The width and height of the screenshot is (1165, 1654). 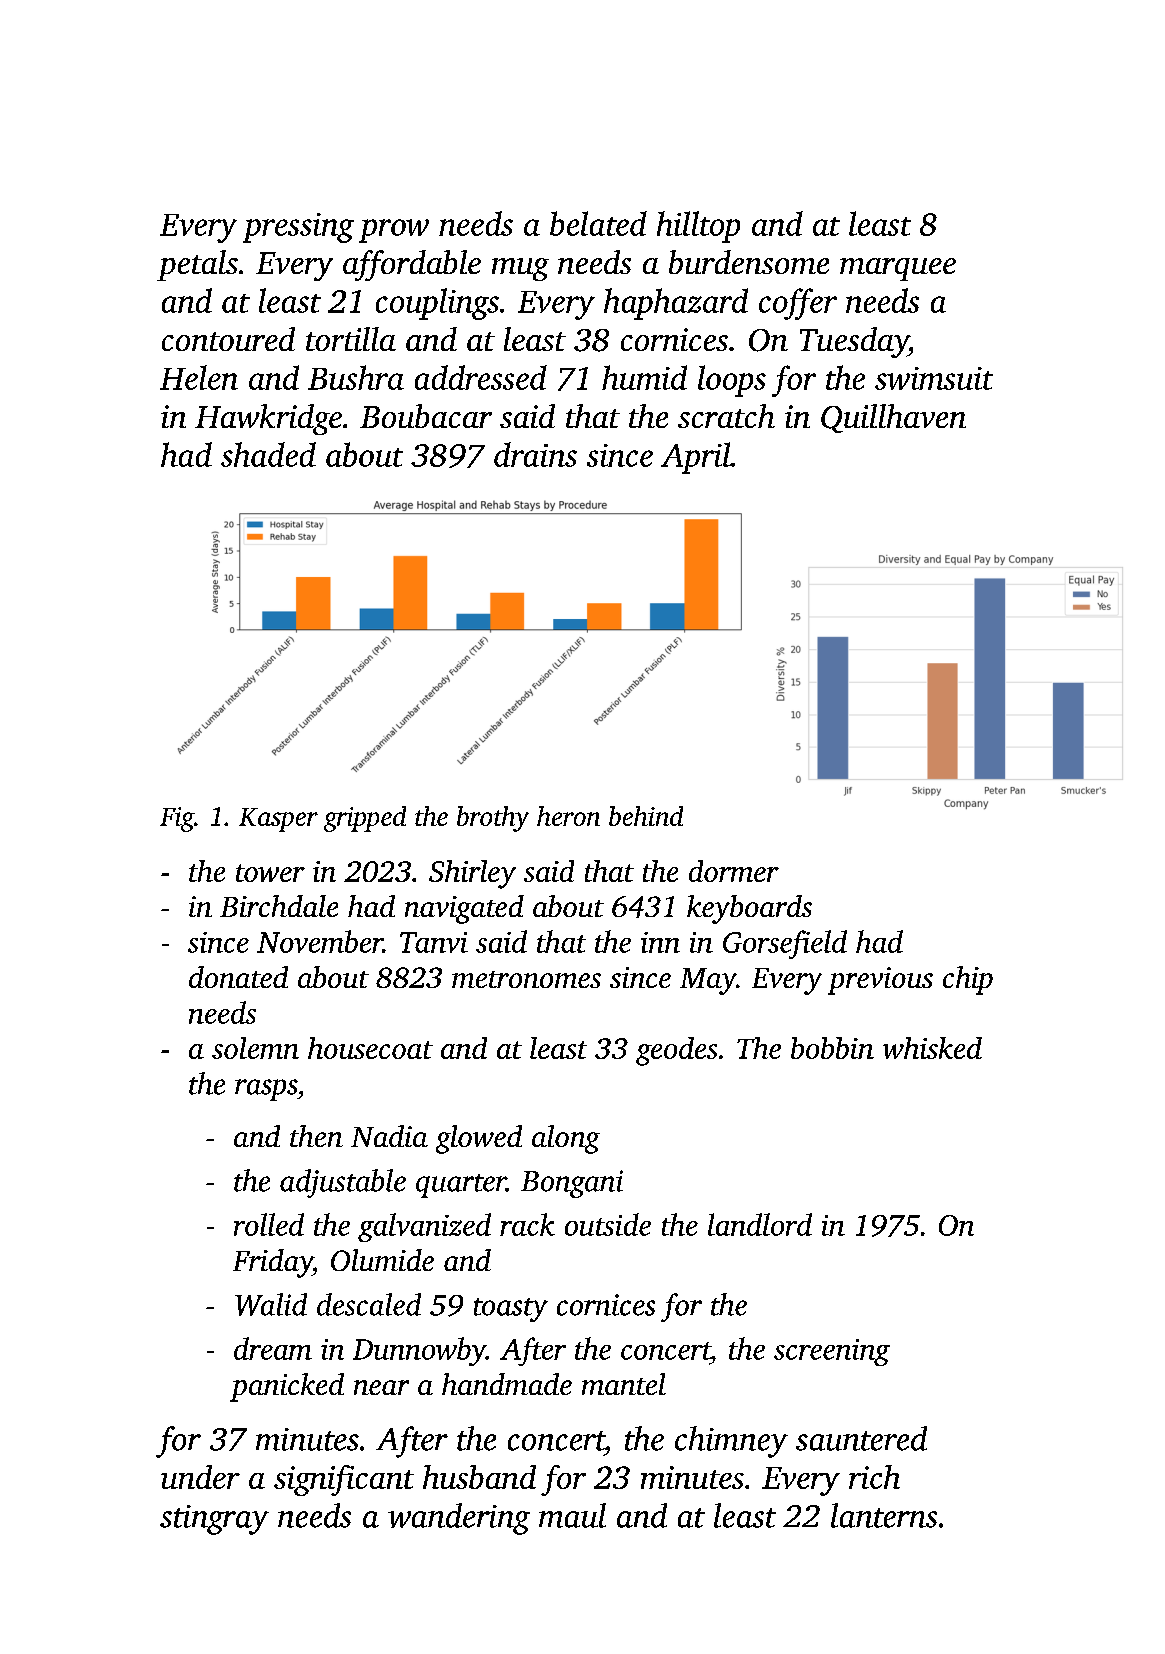 I want to click on metronomes, so click(x=526, y=979).
